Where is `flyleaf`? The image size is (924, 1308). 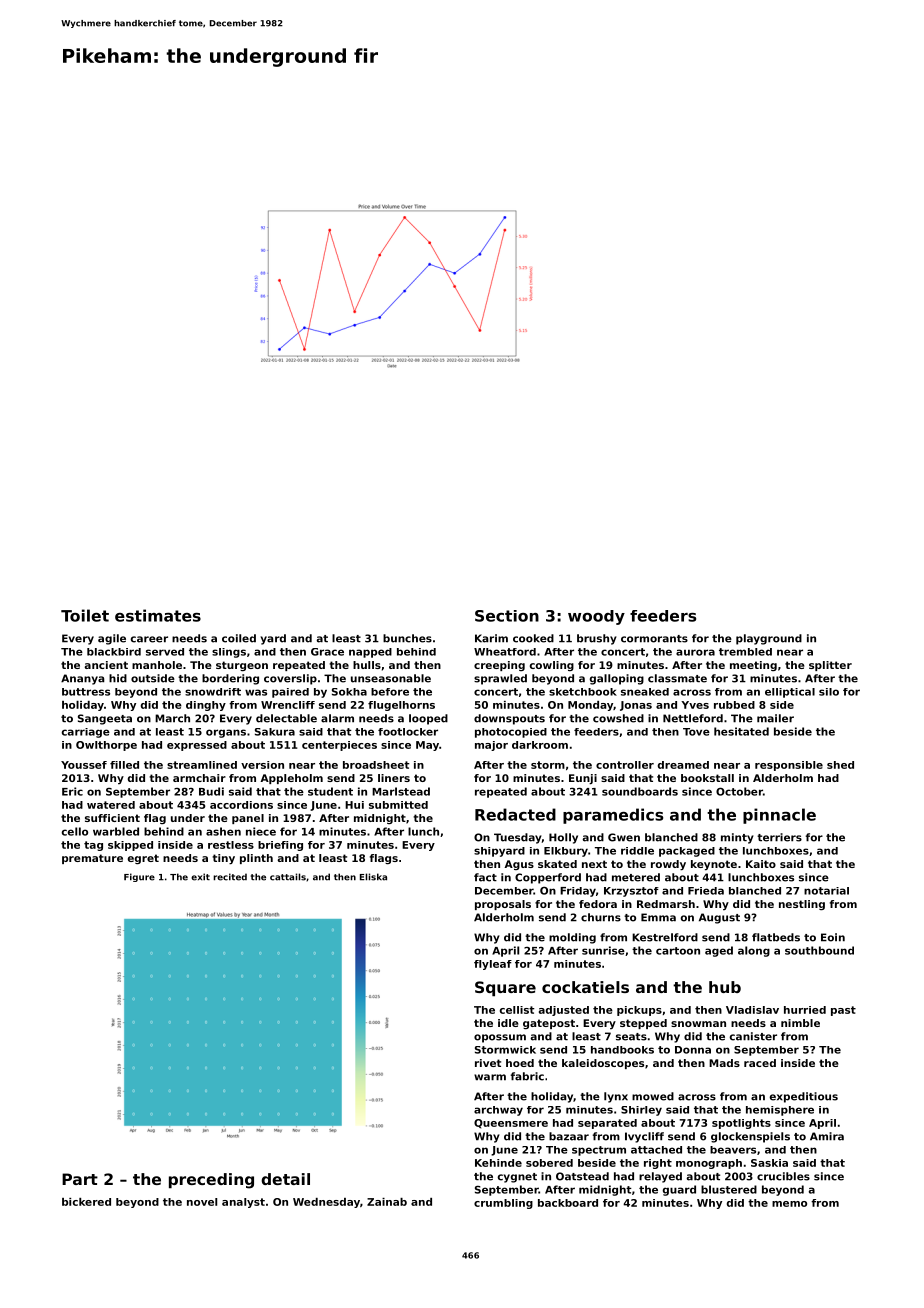 flyleaf is located at coordinates (493, 965).
